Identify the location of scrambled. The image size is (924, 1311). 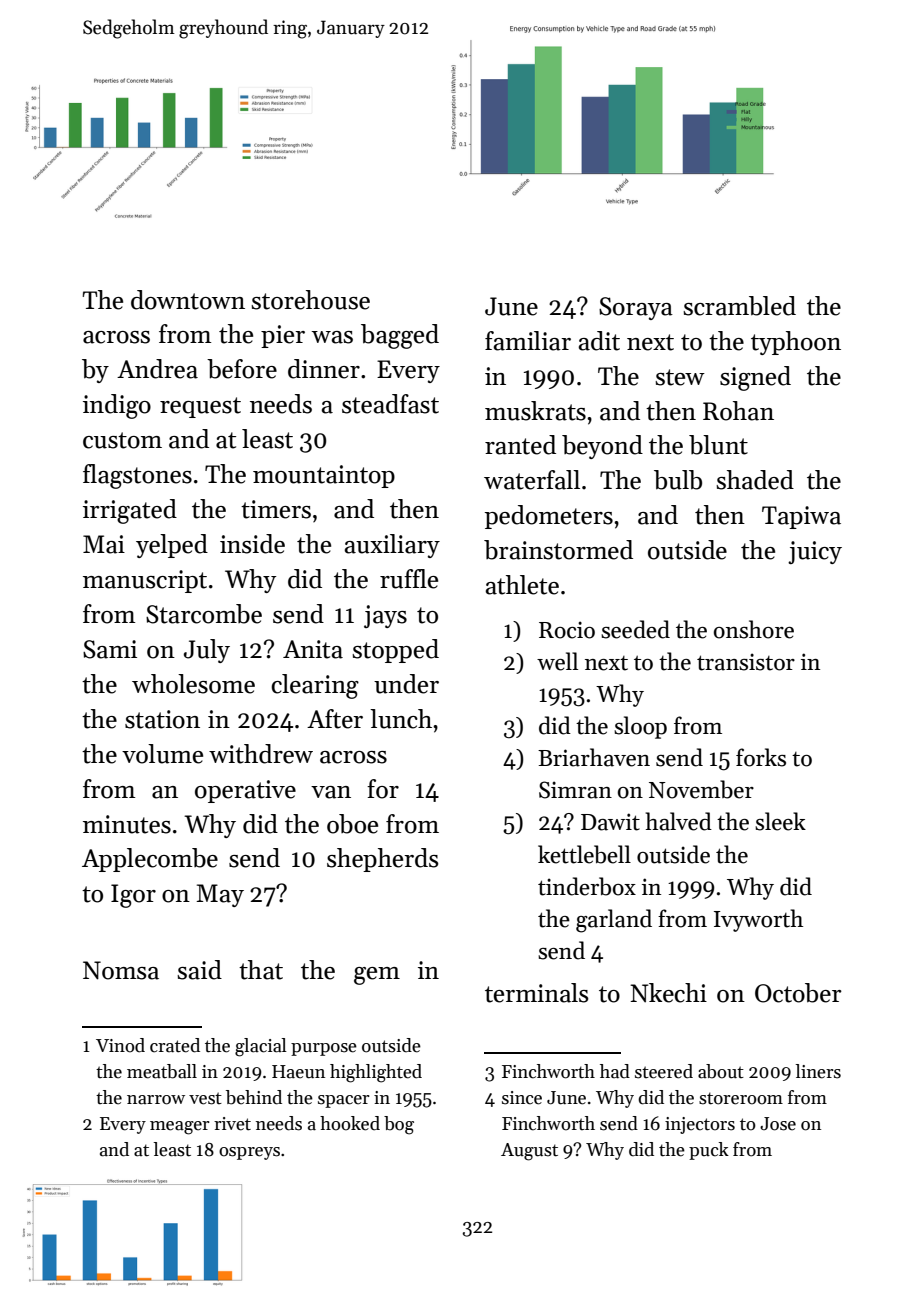
(739, 306).
